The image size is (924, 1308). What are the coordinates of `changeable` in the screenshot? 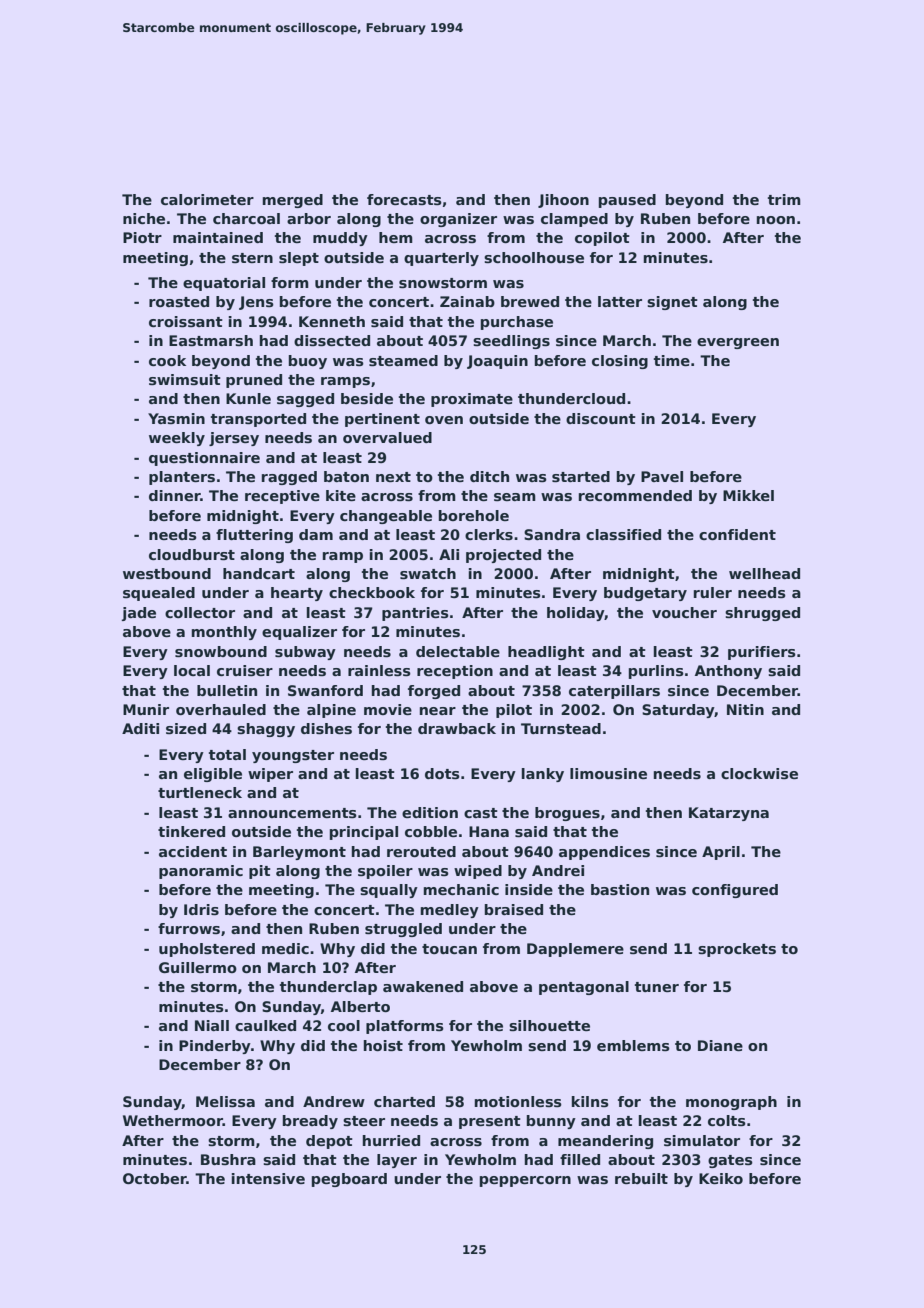 It's located at (386, 517).
